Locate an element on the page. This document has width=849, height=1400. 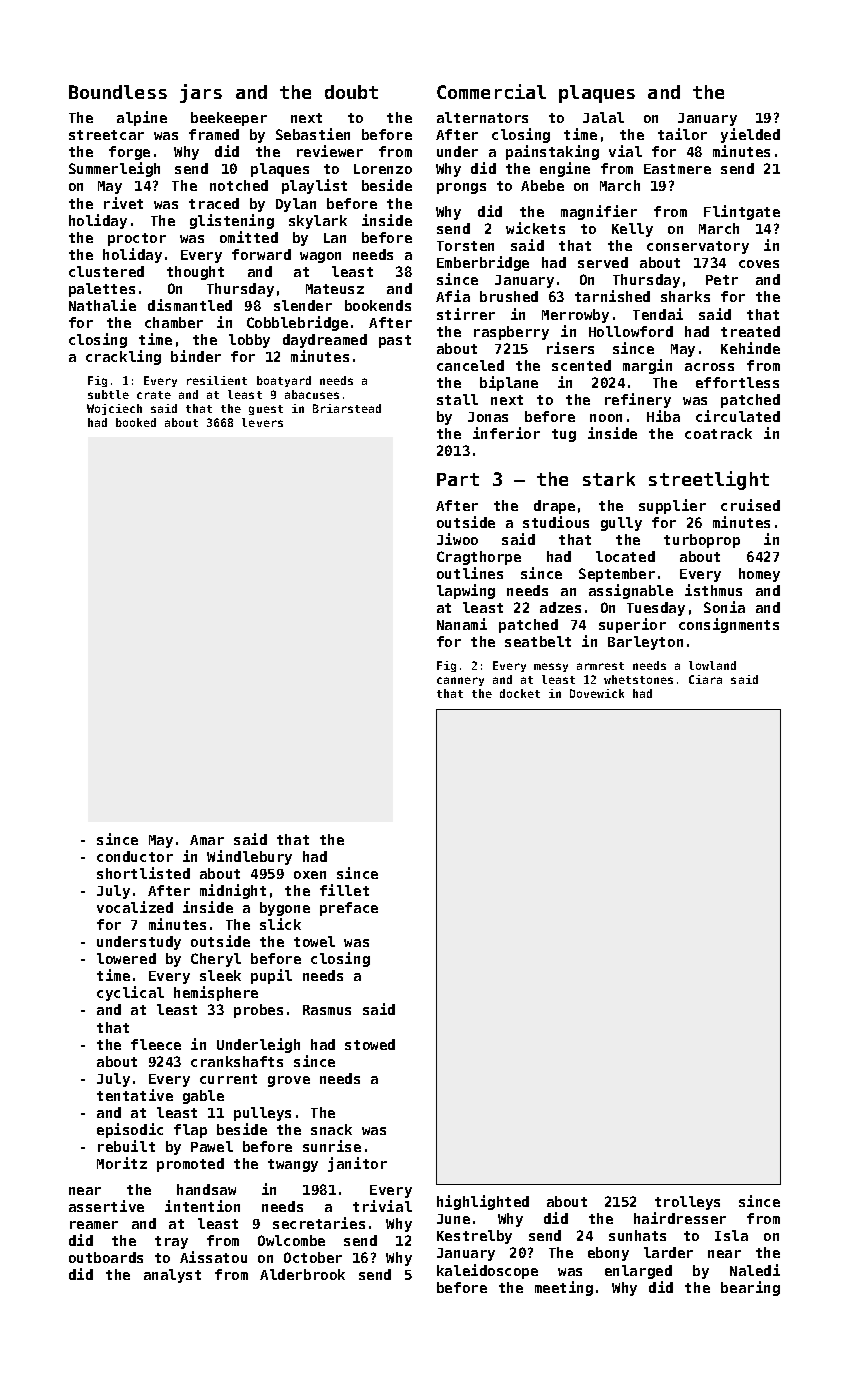
fillet is located at coordinates (344, 890).
